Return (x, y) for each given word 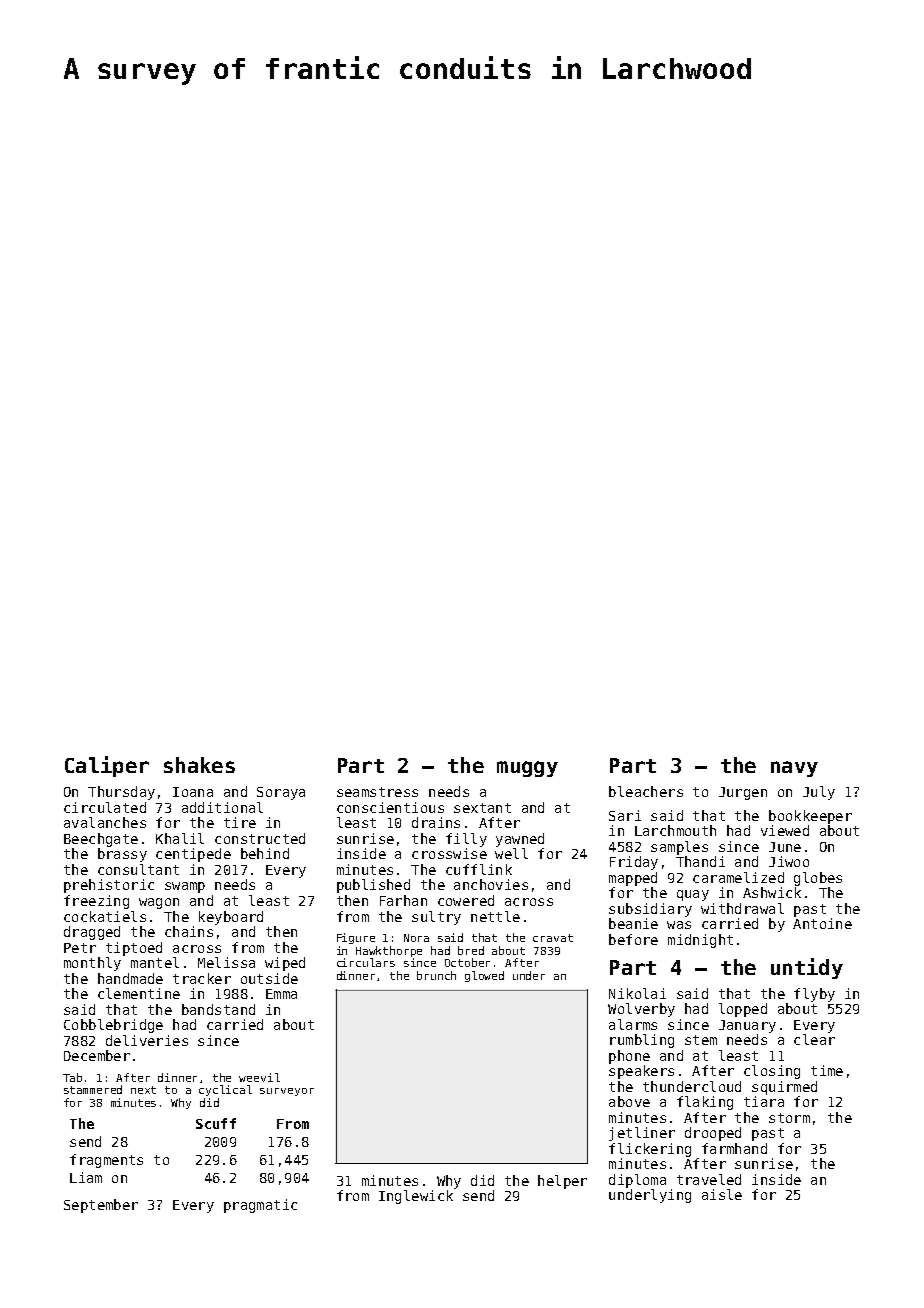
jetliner (642, 1134)
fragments (106, 1161)
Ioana (193, 792)
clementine (139, 993)
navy (794, 769)
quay (693, 895)
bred (471, 950)
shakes (199, 765)
